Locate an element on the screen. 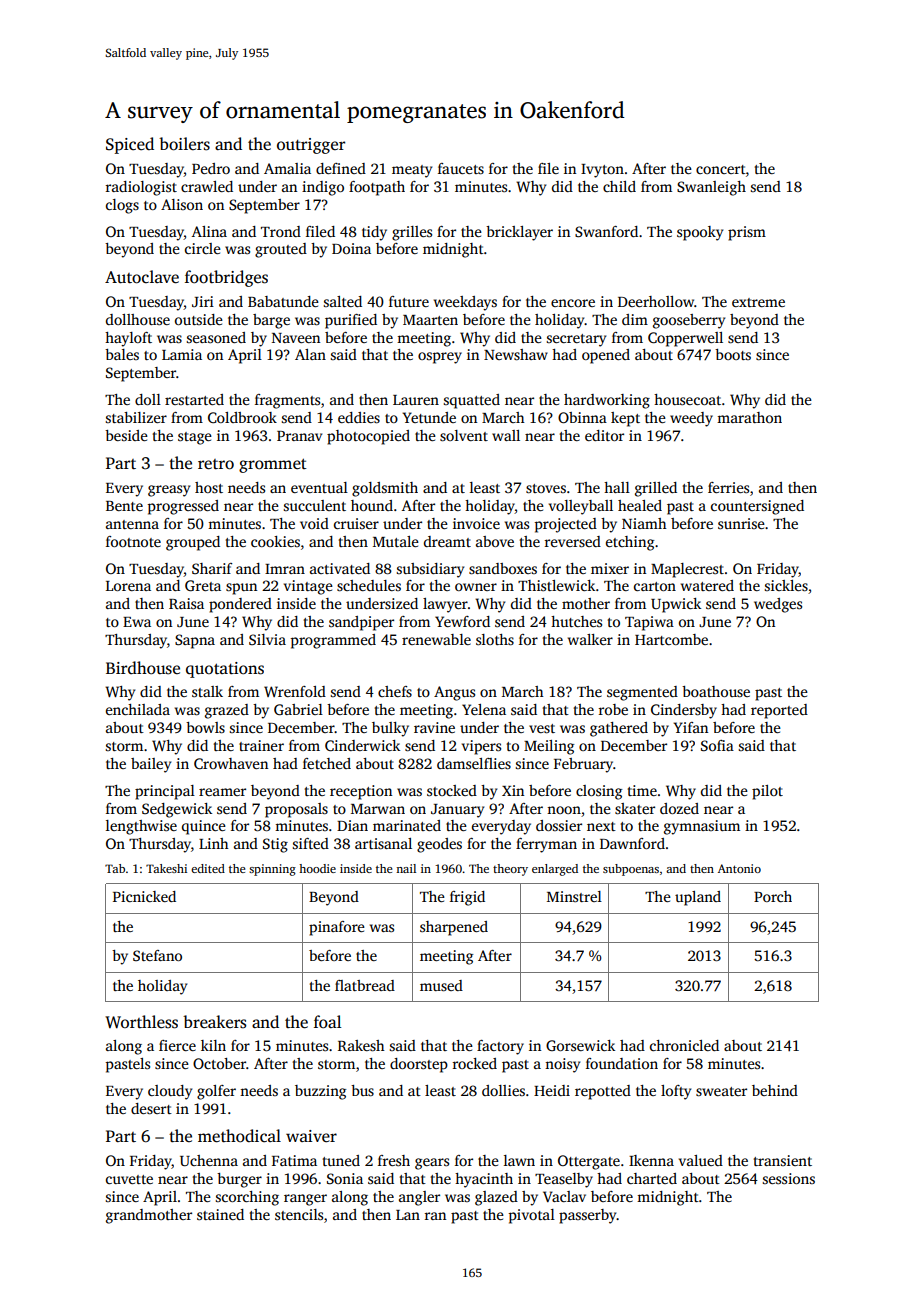  faucets is located at coordinates (461, 168).
